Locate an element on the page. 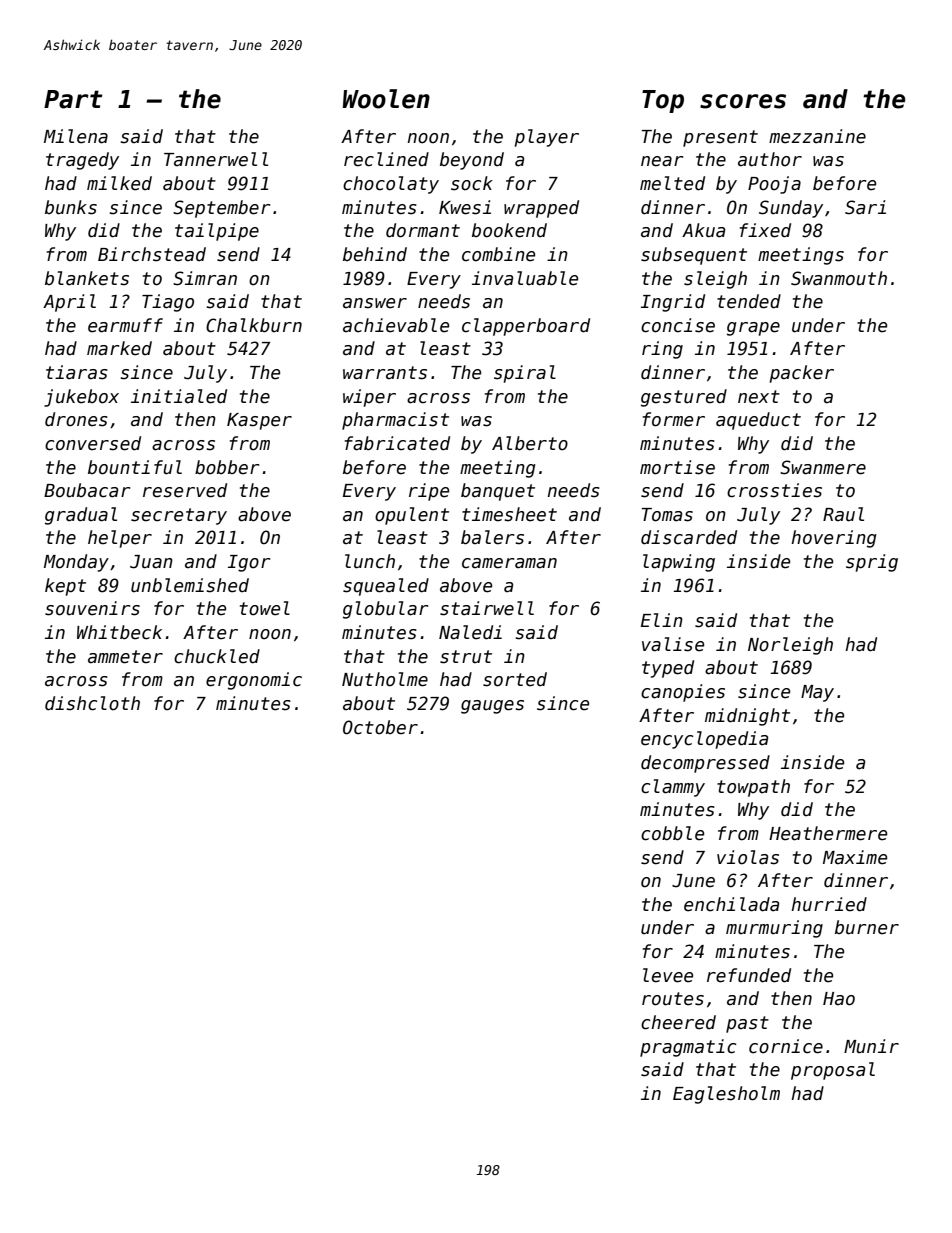 The width and height of the page is (952, 1233). melted is located at coordinates (672, 183).
